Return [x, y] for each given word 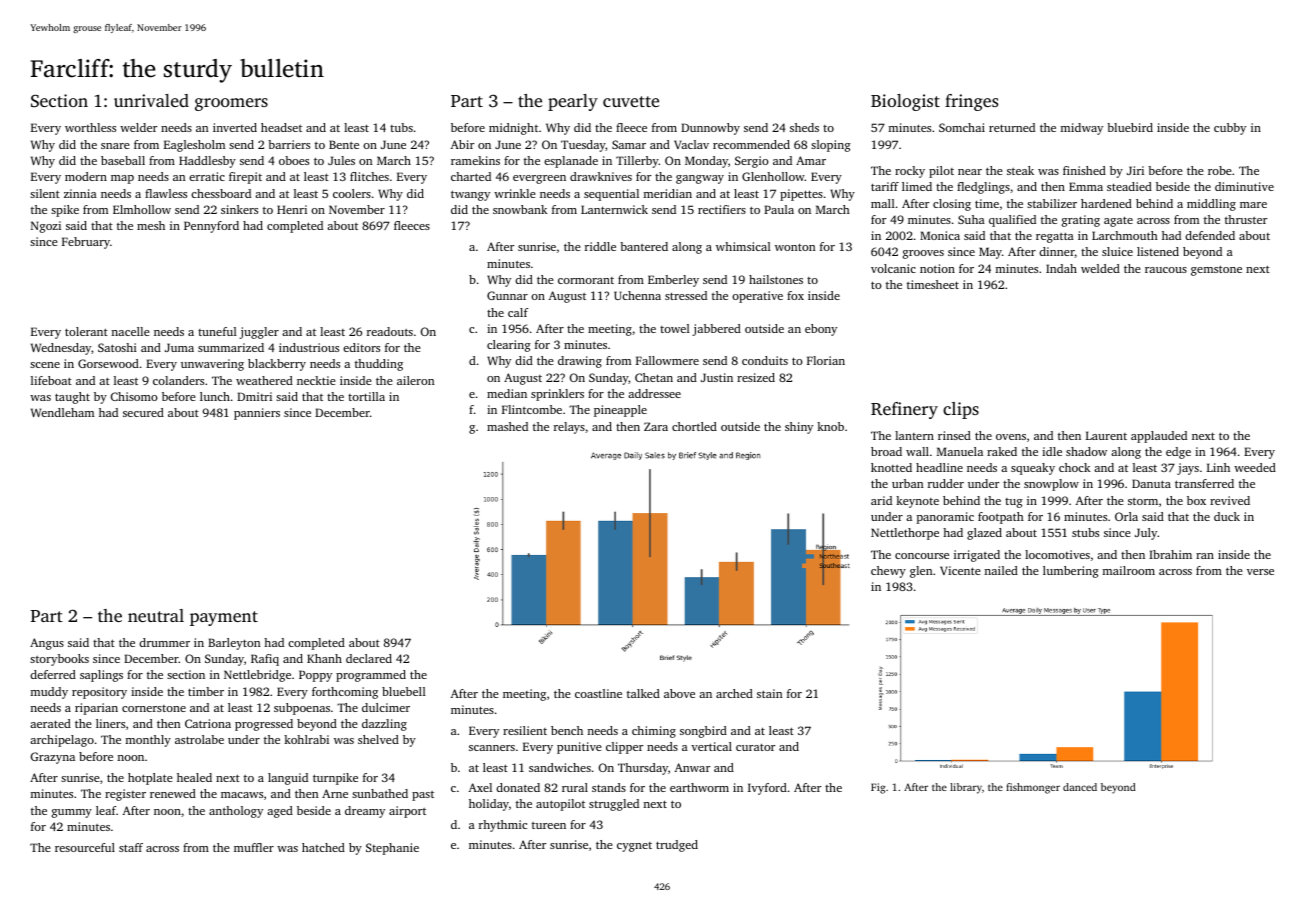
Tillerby [637, 162]
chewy [888, 572]
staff [131, 847]
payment [224, 618]
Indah [1061, 268]
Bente [344, 144]
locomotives [1057, 554]
